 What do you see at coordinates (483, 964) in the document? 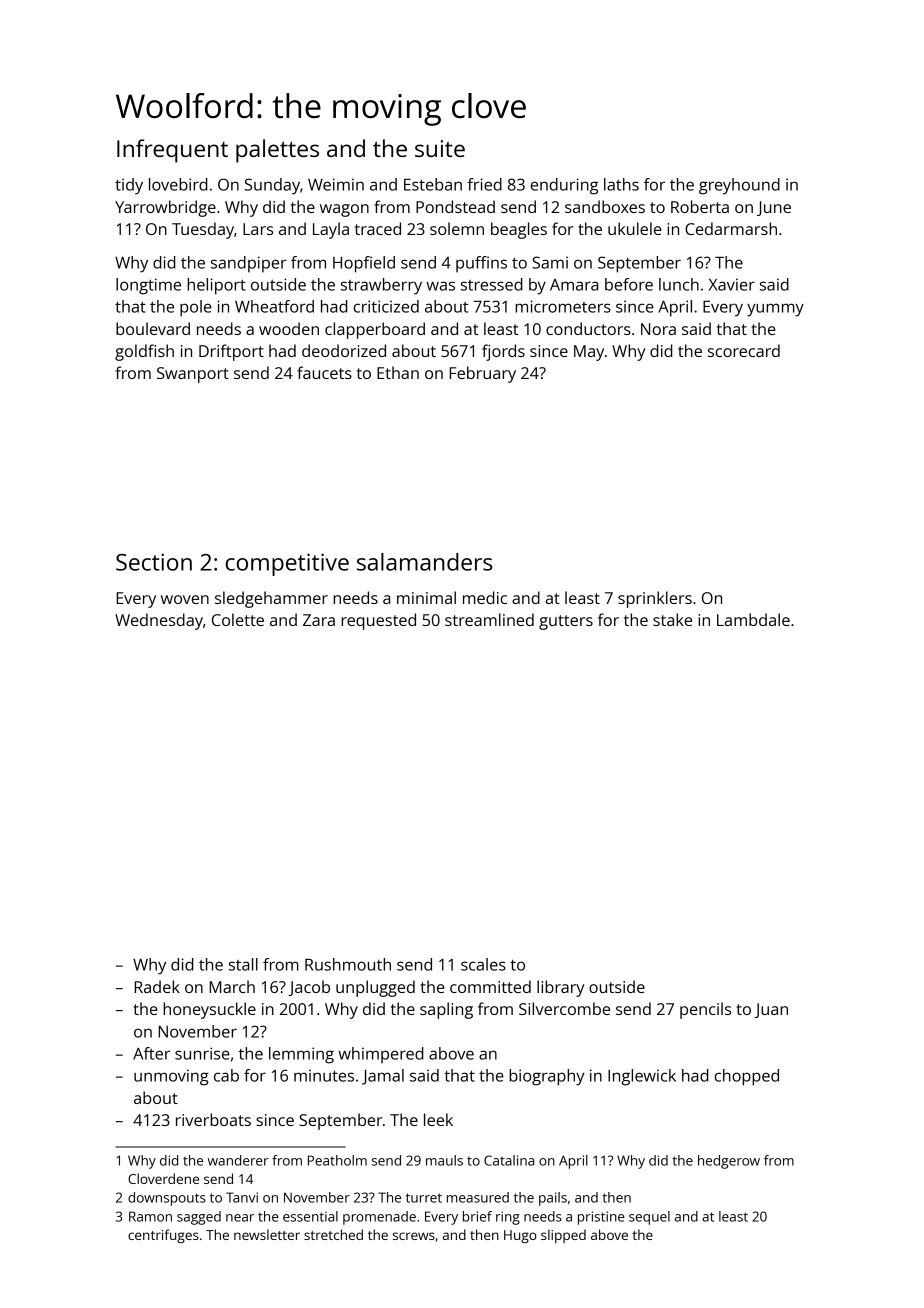
I see `scales` at bounding box center [483, 964].
